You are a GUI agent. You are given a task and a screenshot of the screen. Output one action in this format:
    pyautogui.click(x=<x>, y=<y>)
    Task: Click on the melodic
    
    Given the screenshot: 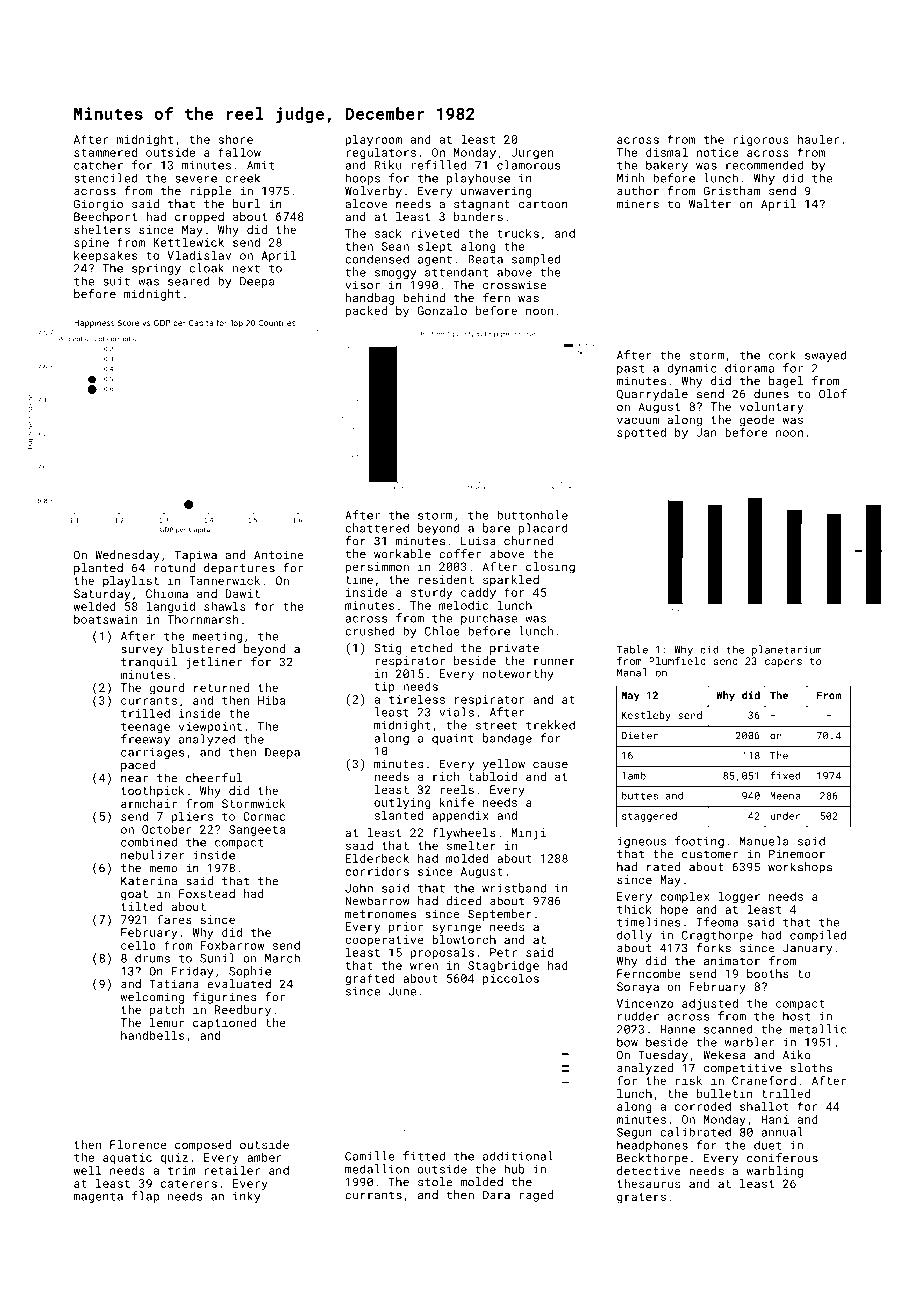 What is the action you would take?
    pyautogui.click(x=463, y=605)
